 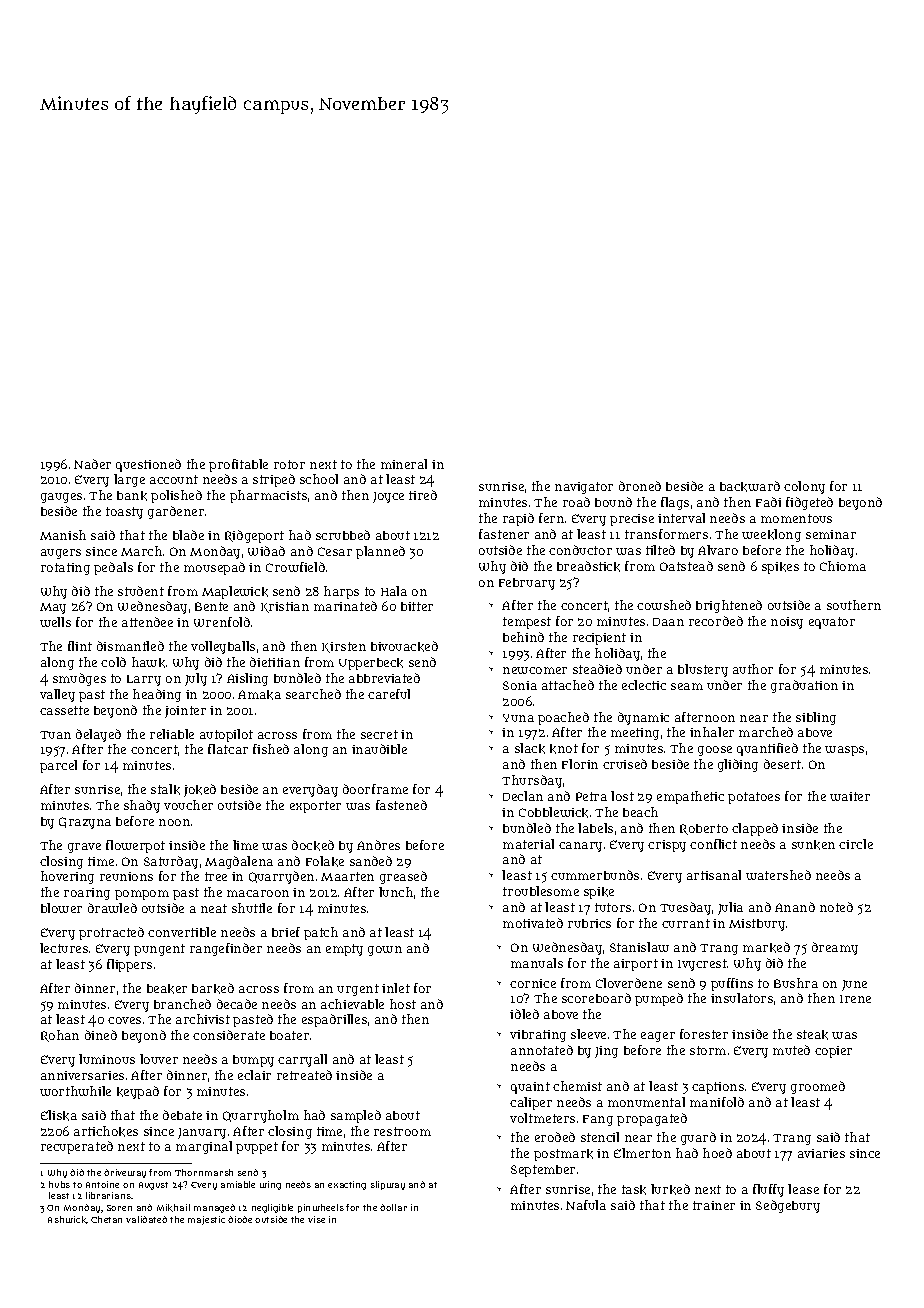 What do you see at coordinates (813, 845) in the document?
I see `sunken` at bounding box center [813, 845].
